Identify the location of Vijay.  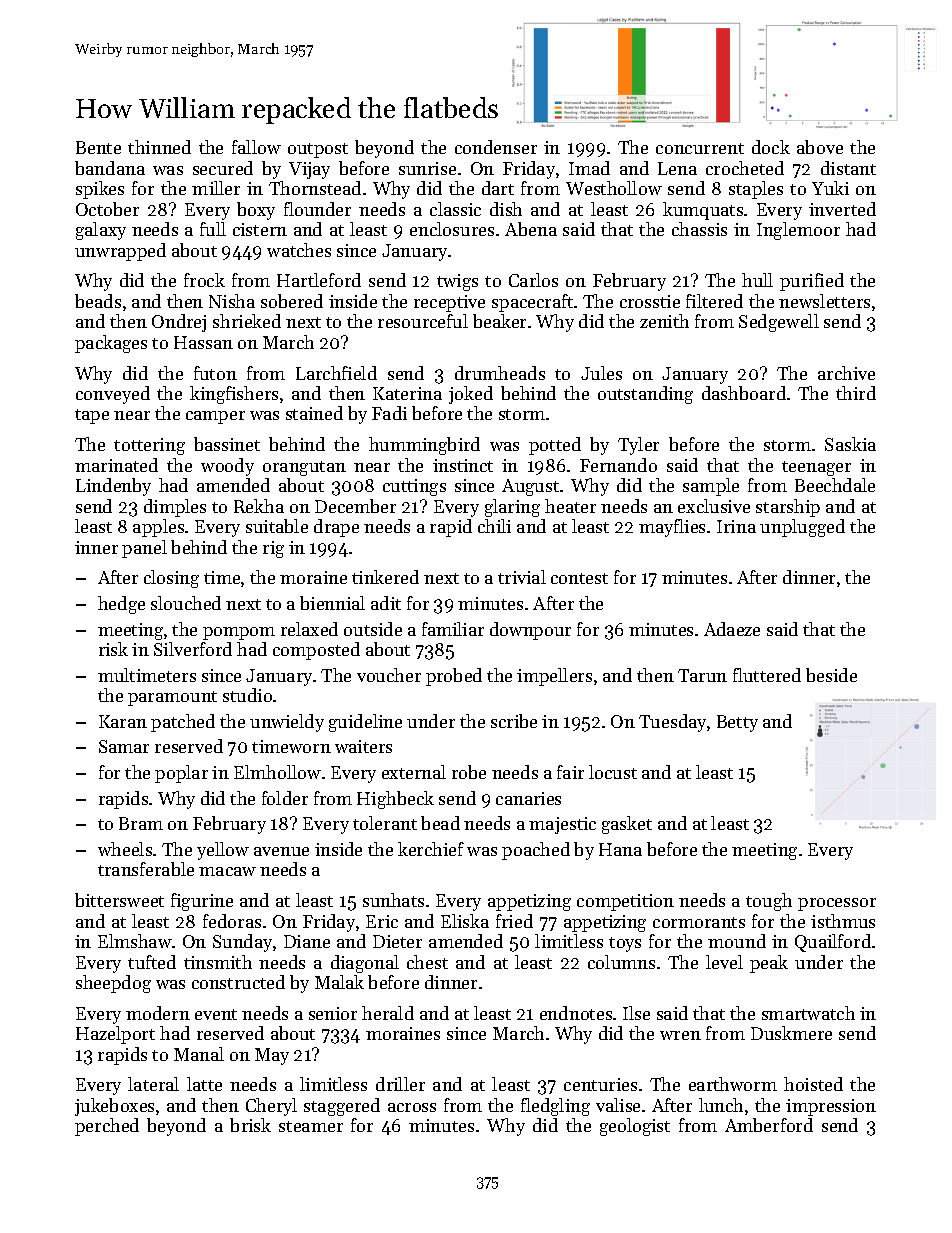
(309, 170).
